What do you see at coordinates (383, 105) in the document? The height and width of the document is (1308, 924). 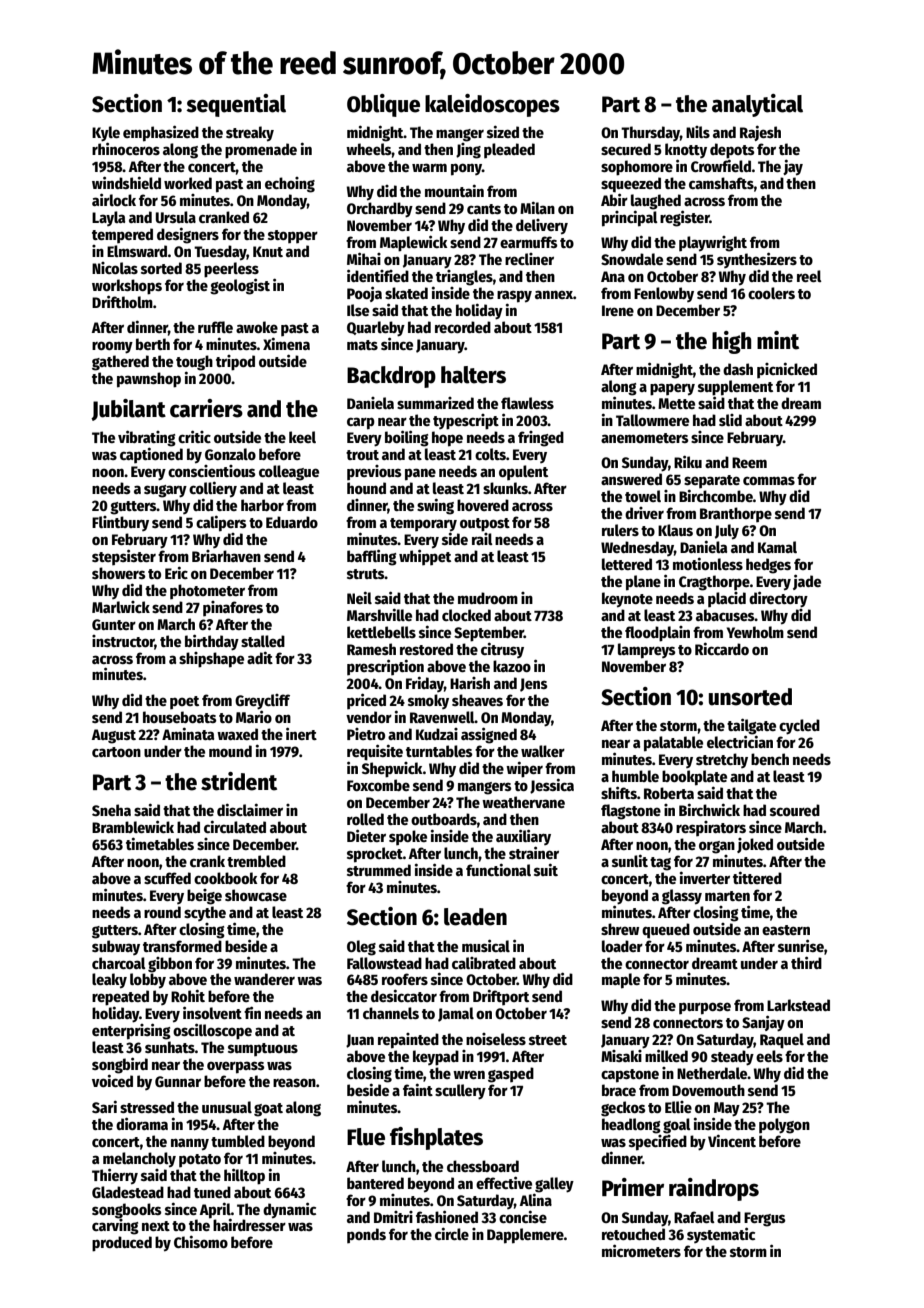 I see `Oblique` at bounding box center [383, 105].
